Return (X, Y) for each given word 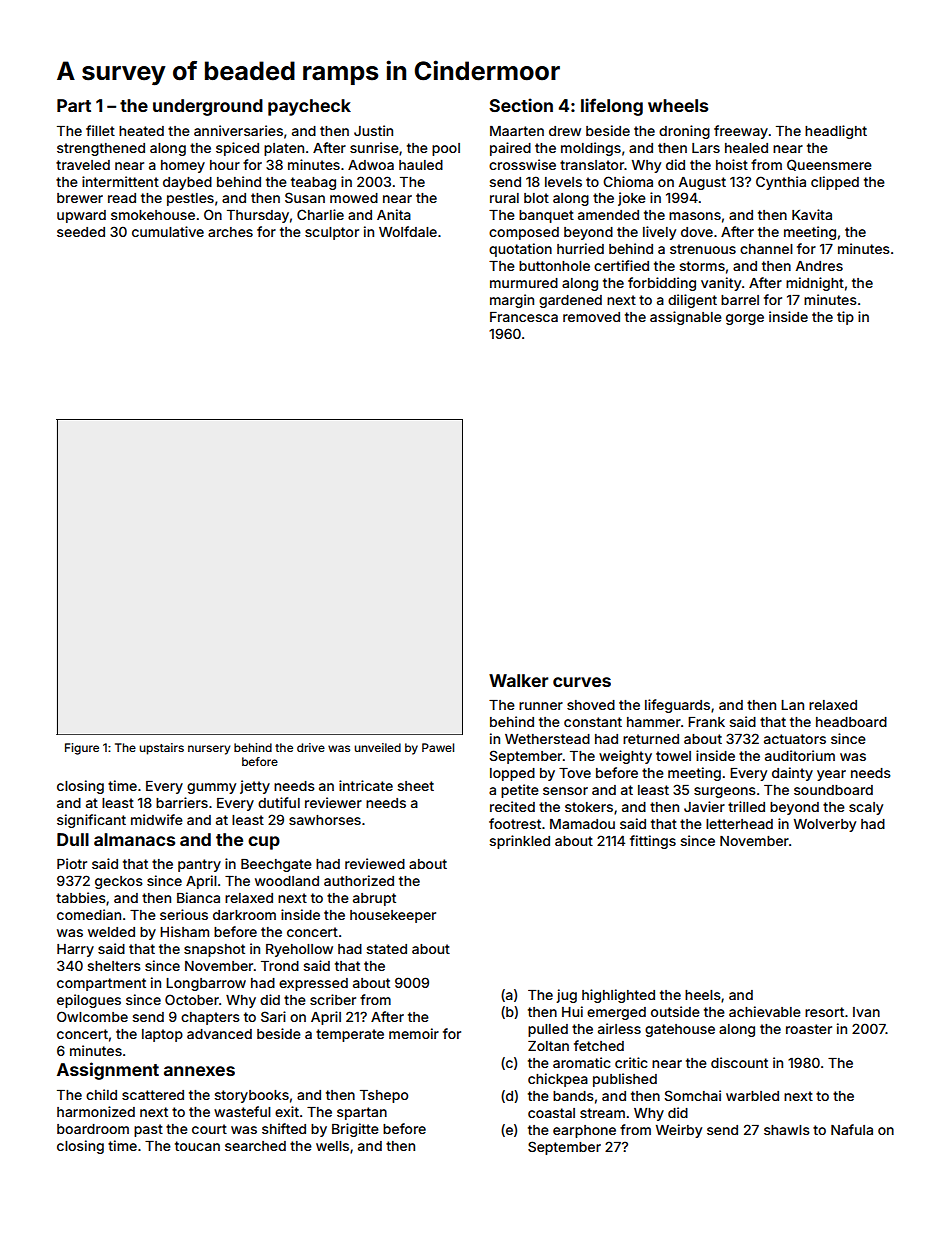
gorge (745, 319)
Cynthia (781, 183)
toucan (197, 1146)
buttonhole (554, 266)
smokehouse (153, 215)
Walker (518, 680)
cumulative (168, 231)
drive (311, 747)
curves (582, 682)
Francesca (524, 317)
